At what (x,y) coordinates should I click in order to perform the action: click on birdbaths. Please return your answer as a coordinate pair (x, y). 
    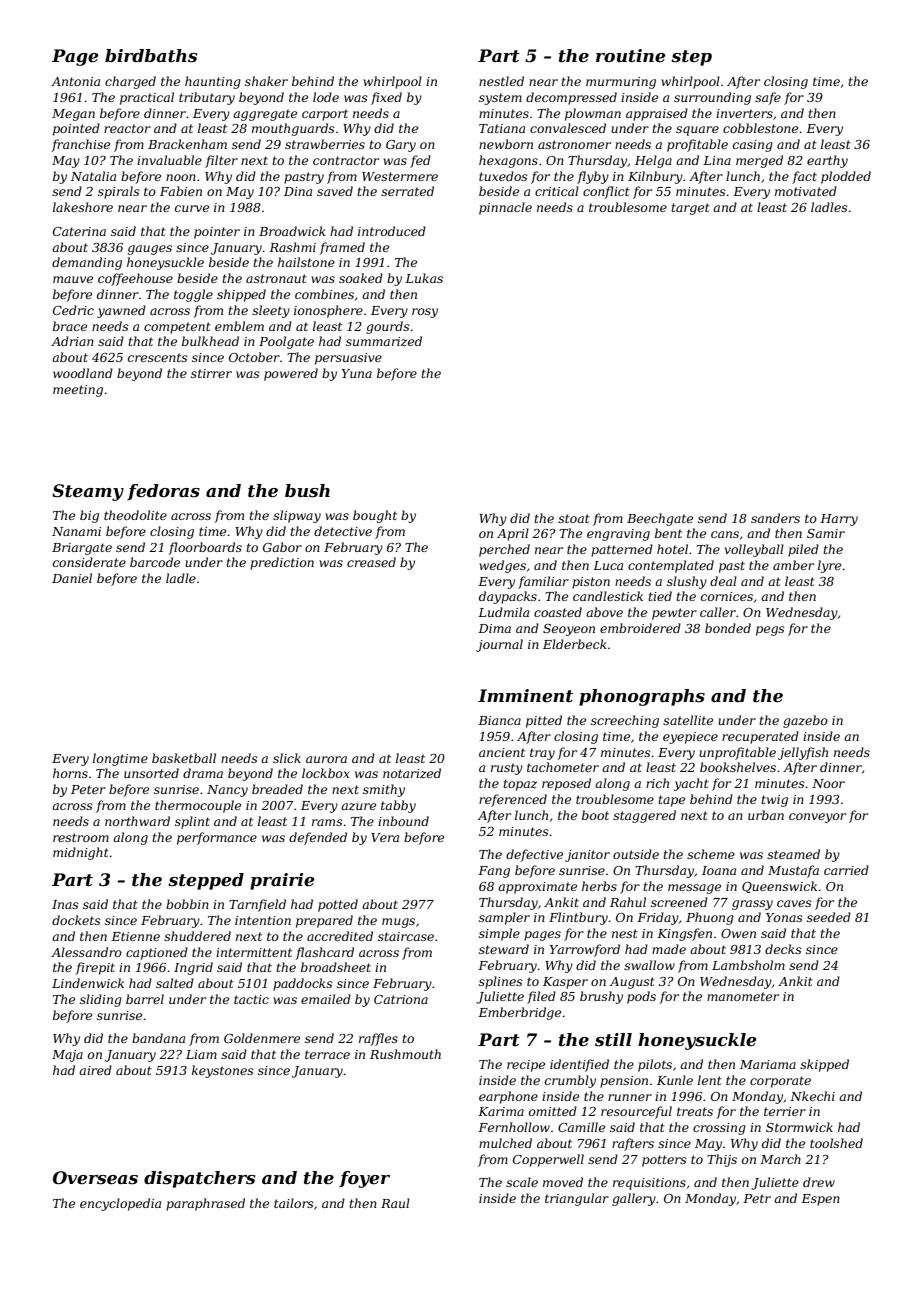
    Looking at the image, I should click on (151, 56).
